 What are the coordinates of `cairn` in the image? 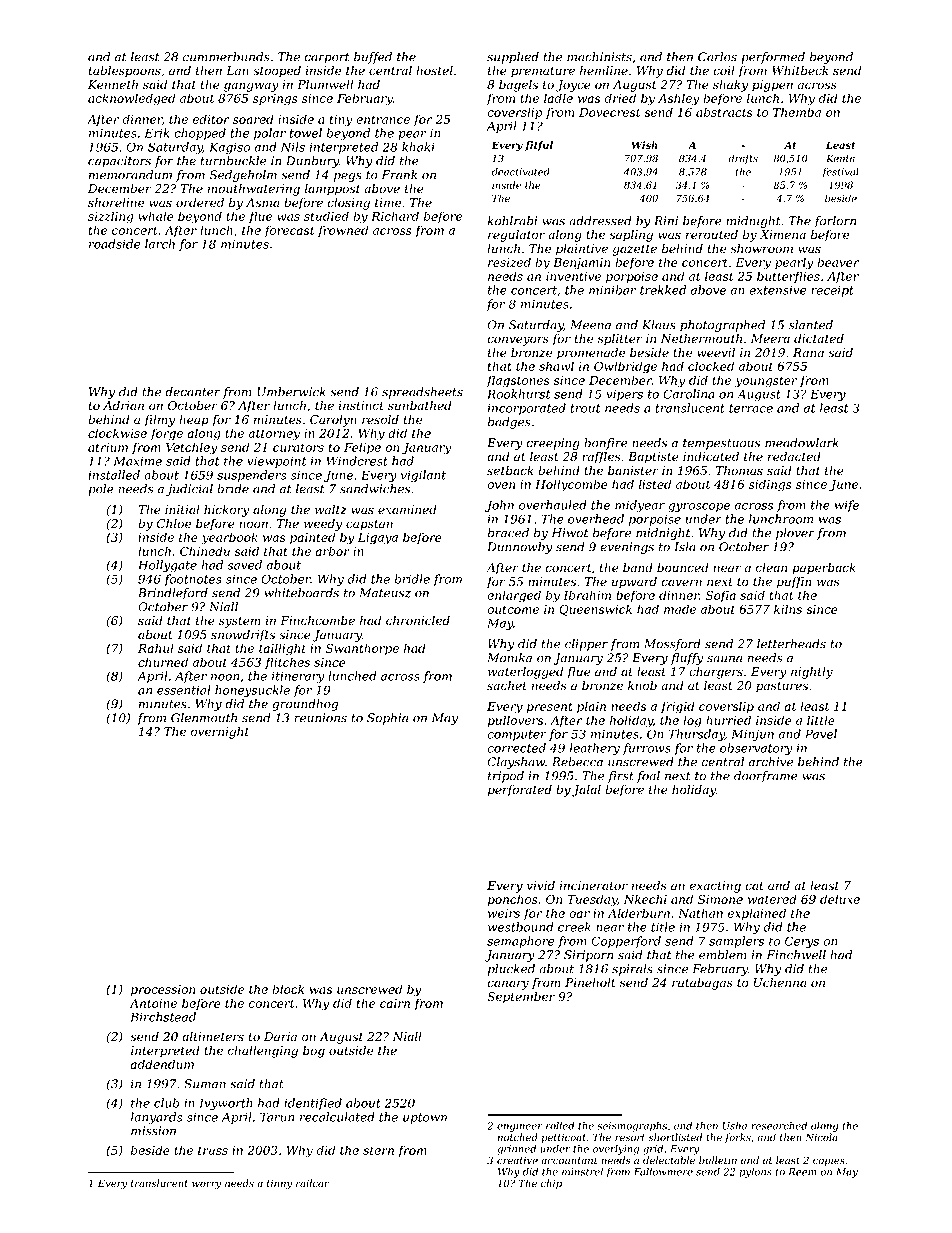 It's located at (395, 1003).
